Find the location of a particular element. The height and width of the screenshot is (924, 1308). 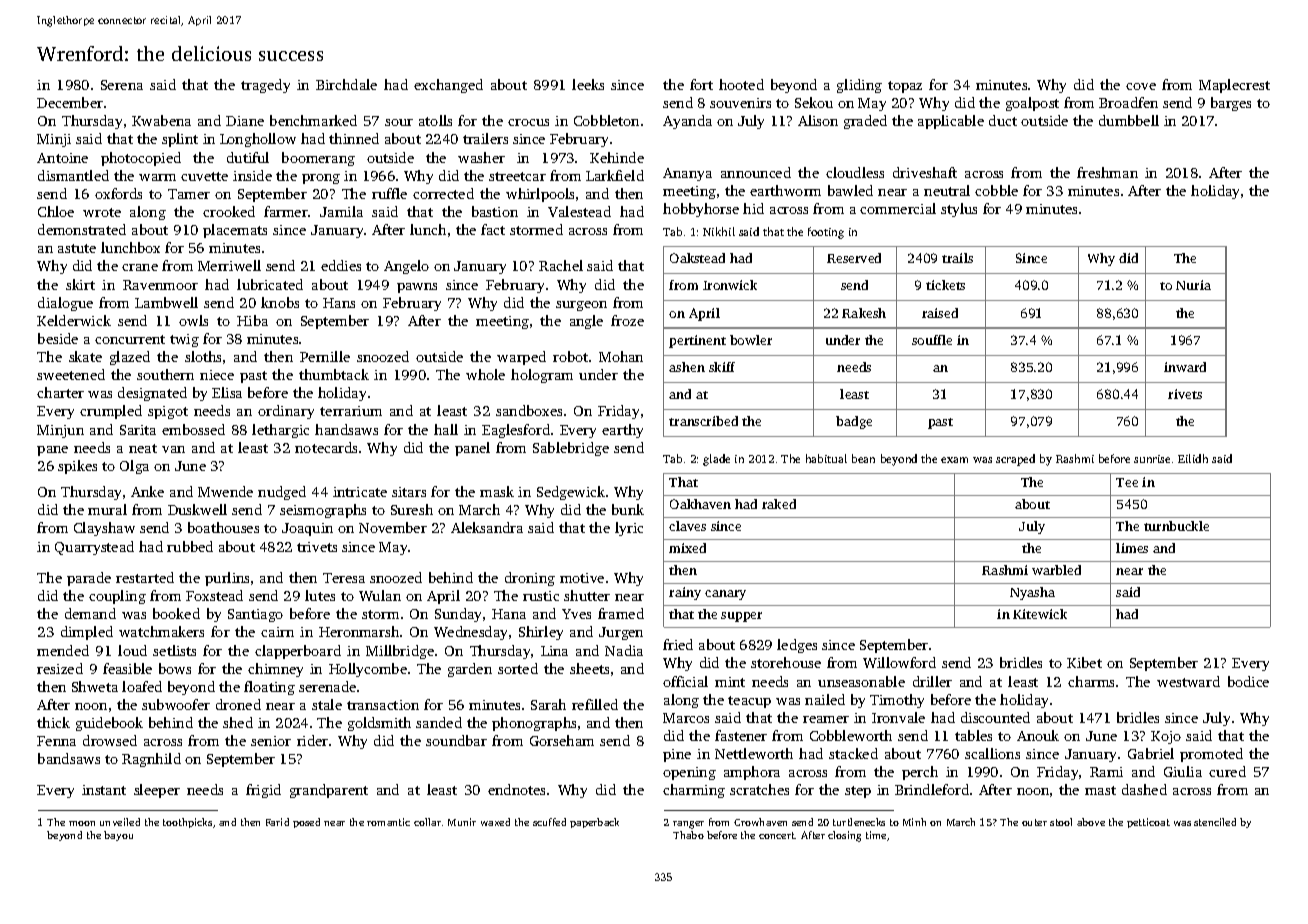

topaz is located at coordinates (905, 87).
